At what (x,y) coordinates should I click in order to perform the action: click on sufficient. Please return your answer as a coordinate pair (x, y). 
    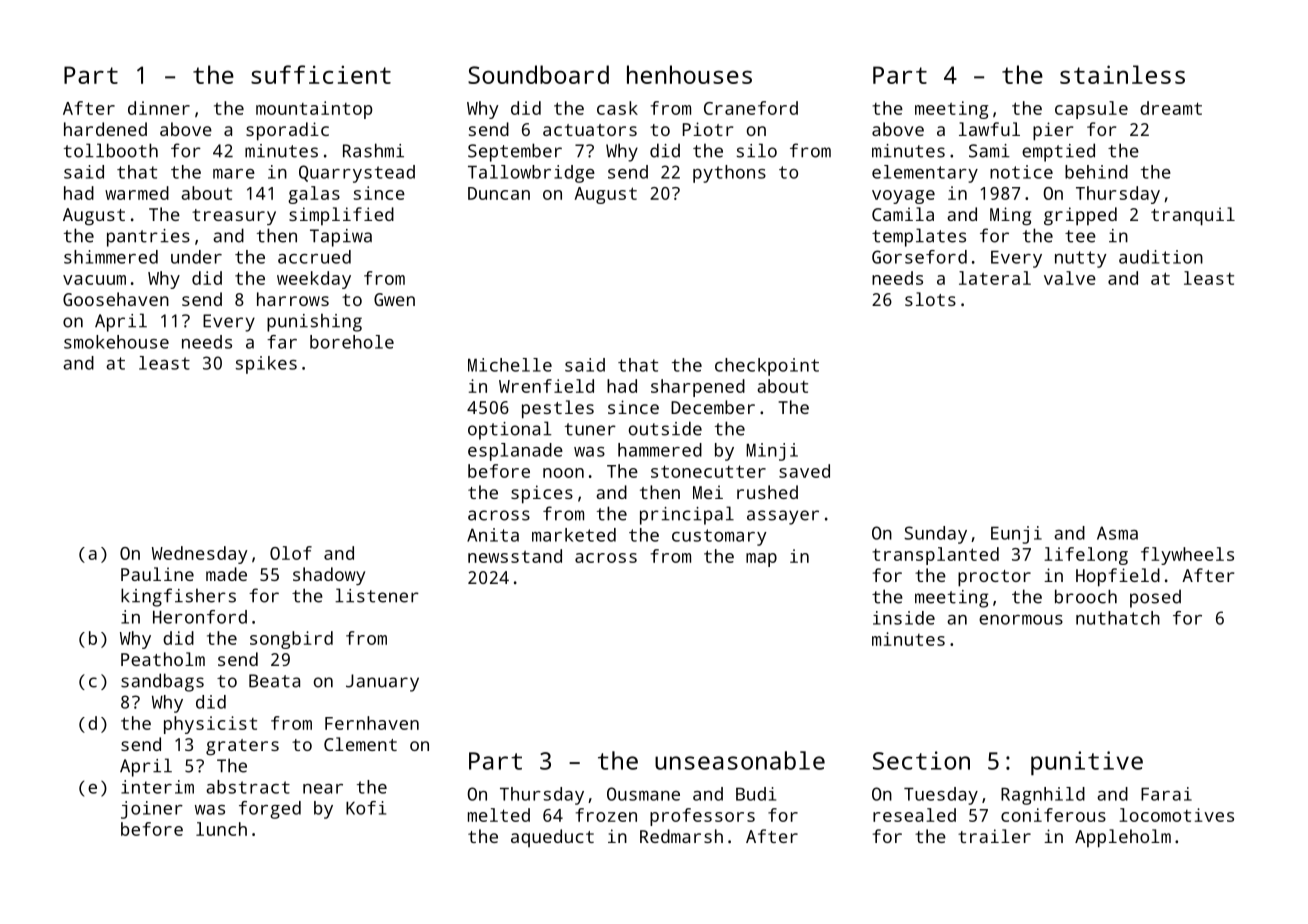
    Looking at the image, I should click on (321, 74).
